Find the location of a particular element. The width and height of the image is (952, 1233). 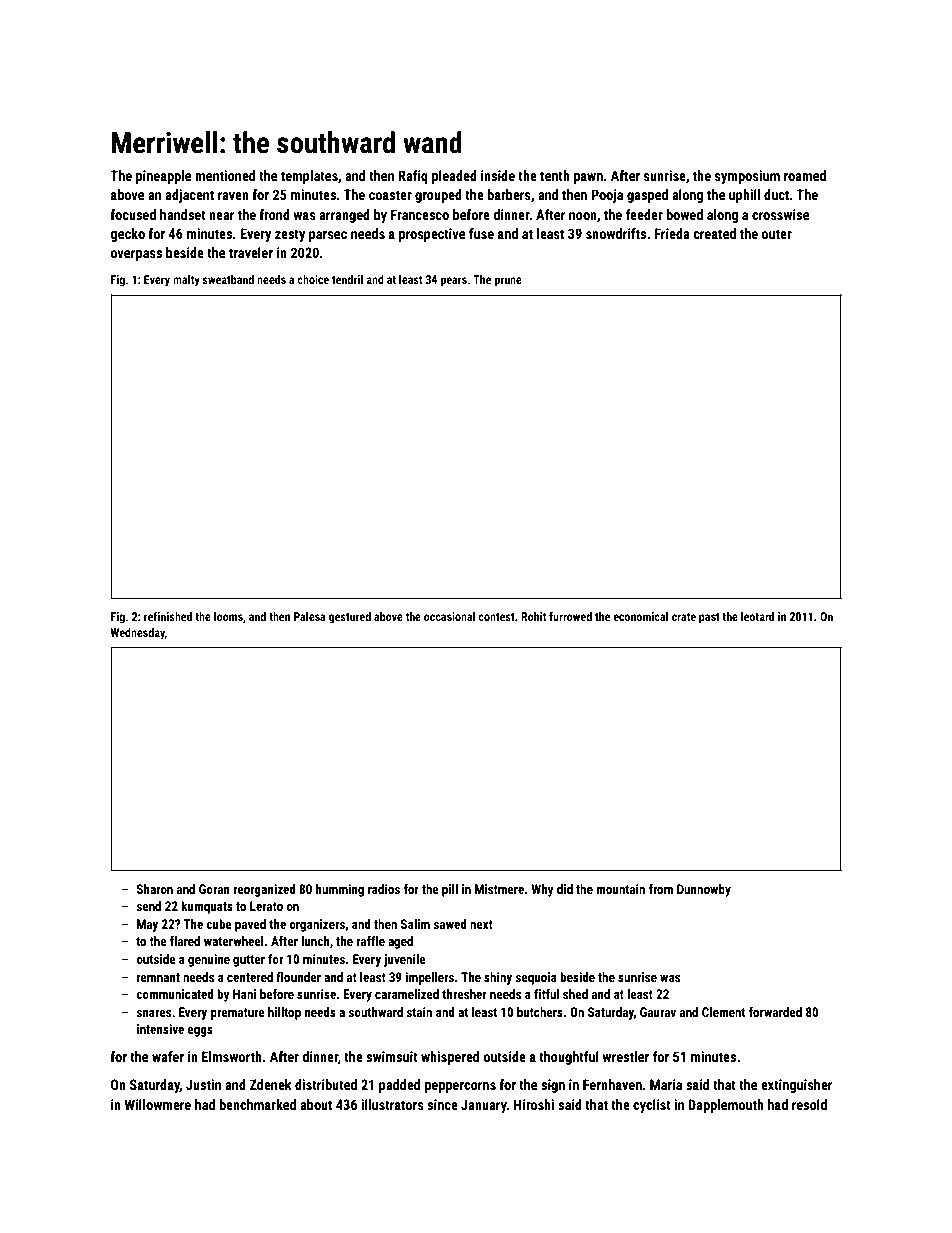

furrowed is located at coordinates (570, 616).
